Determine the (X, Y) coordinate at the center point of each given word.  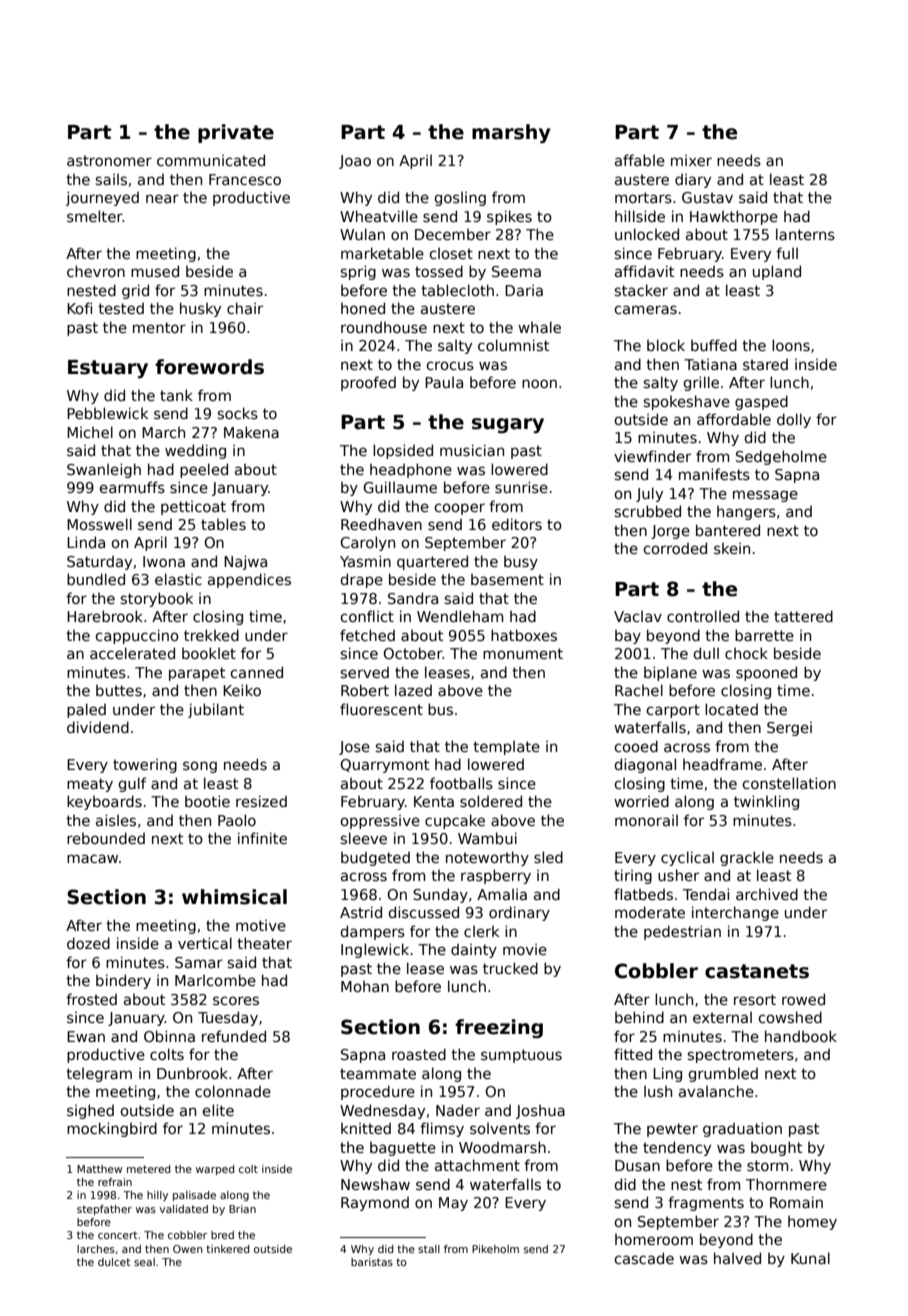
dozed (88, 943)
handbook (801, 1036)
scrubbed (648, 511)
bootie (207, 801)
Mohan (365, 986)
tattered (803, 616)
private (236, 133)
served (365, 672)
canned (257, 672)
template (506, 747)
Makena (251, 432)
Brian (242, 1209)
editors (517, 524)
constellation (789, 783)
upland (777, 272)
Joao (355, 162)
